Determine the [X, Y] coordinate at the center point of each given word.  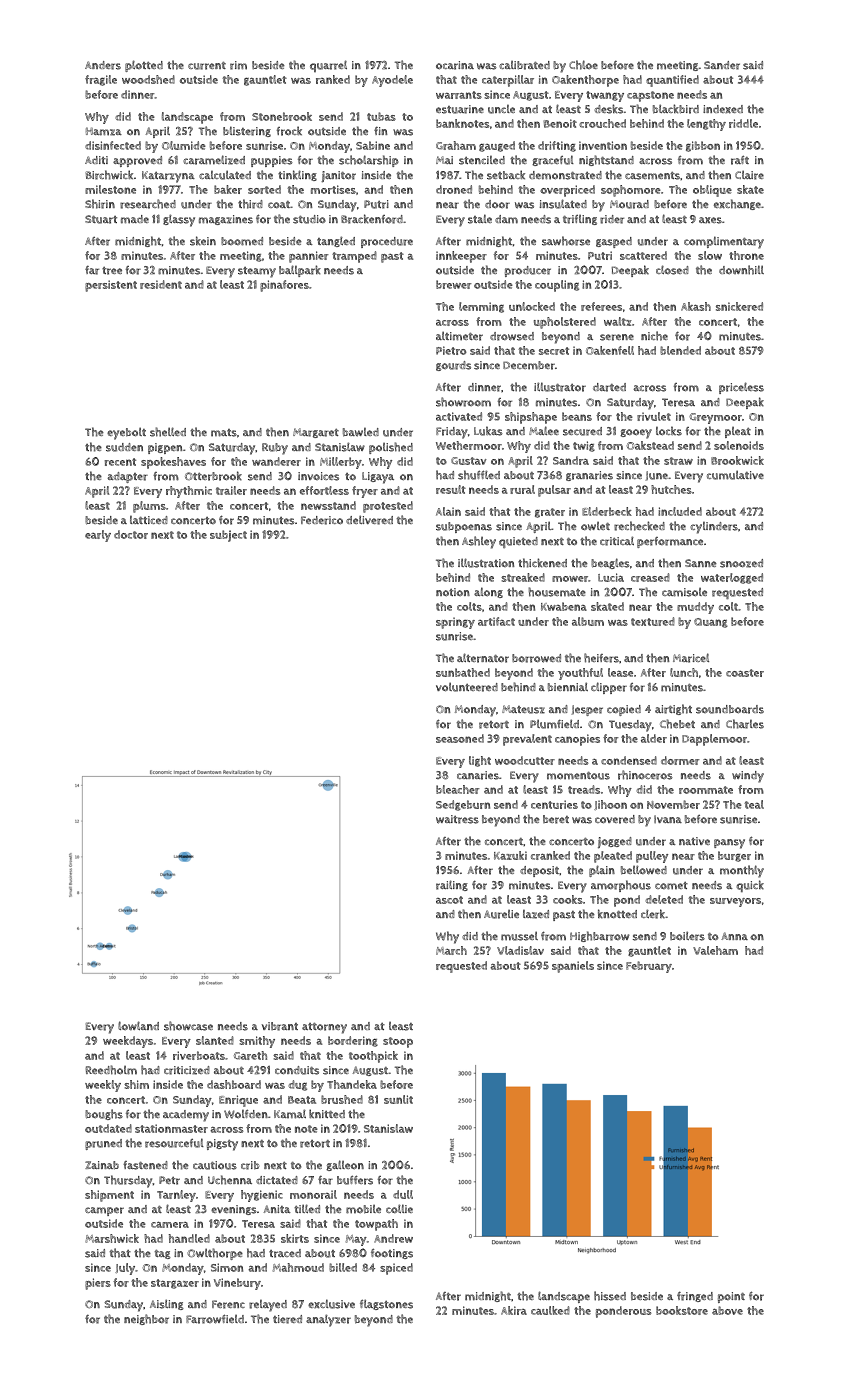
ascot [449, 900]
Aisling [167, 1304]
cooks [568, 899]
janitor [338, 177]
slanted [215, 1040]
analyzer [328, 1320]
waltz [618, 321]
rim [238, 65]
